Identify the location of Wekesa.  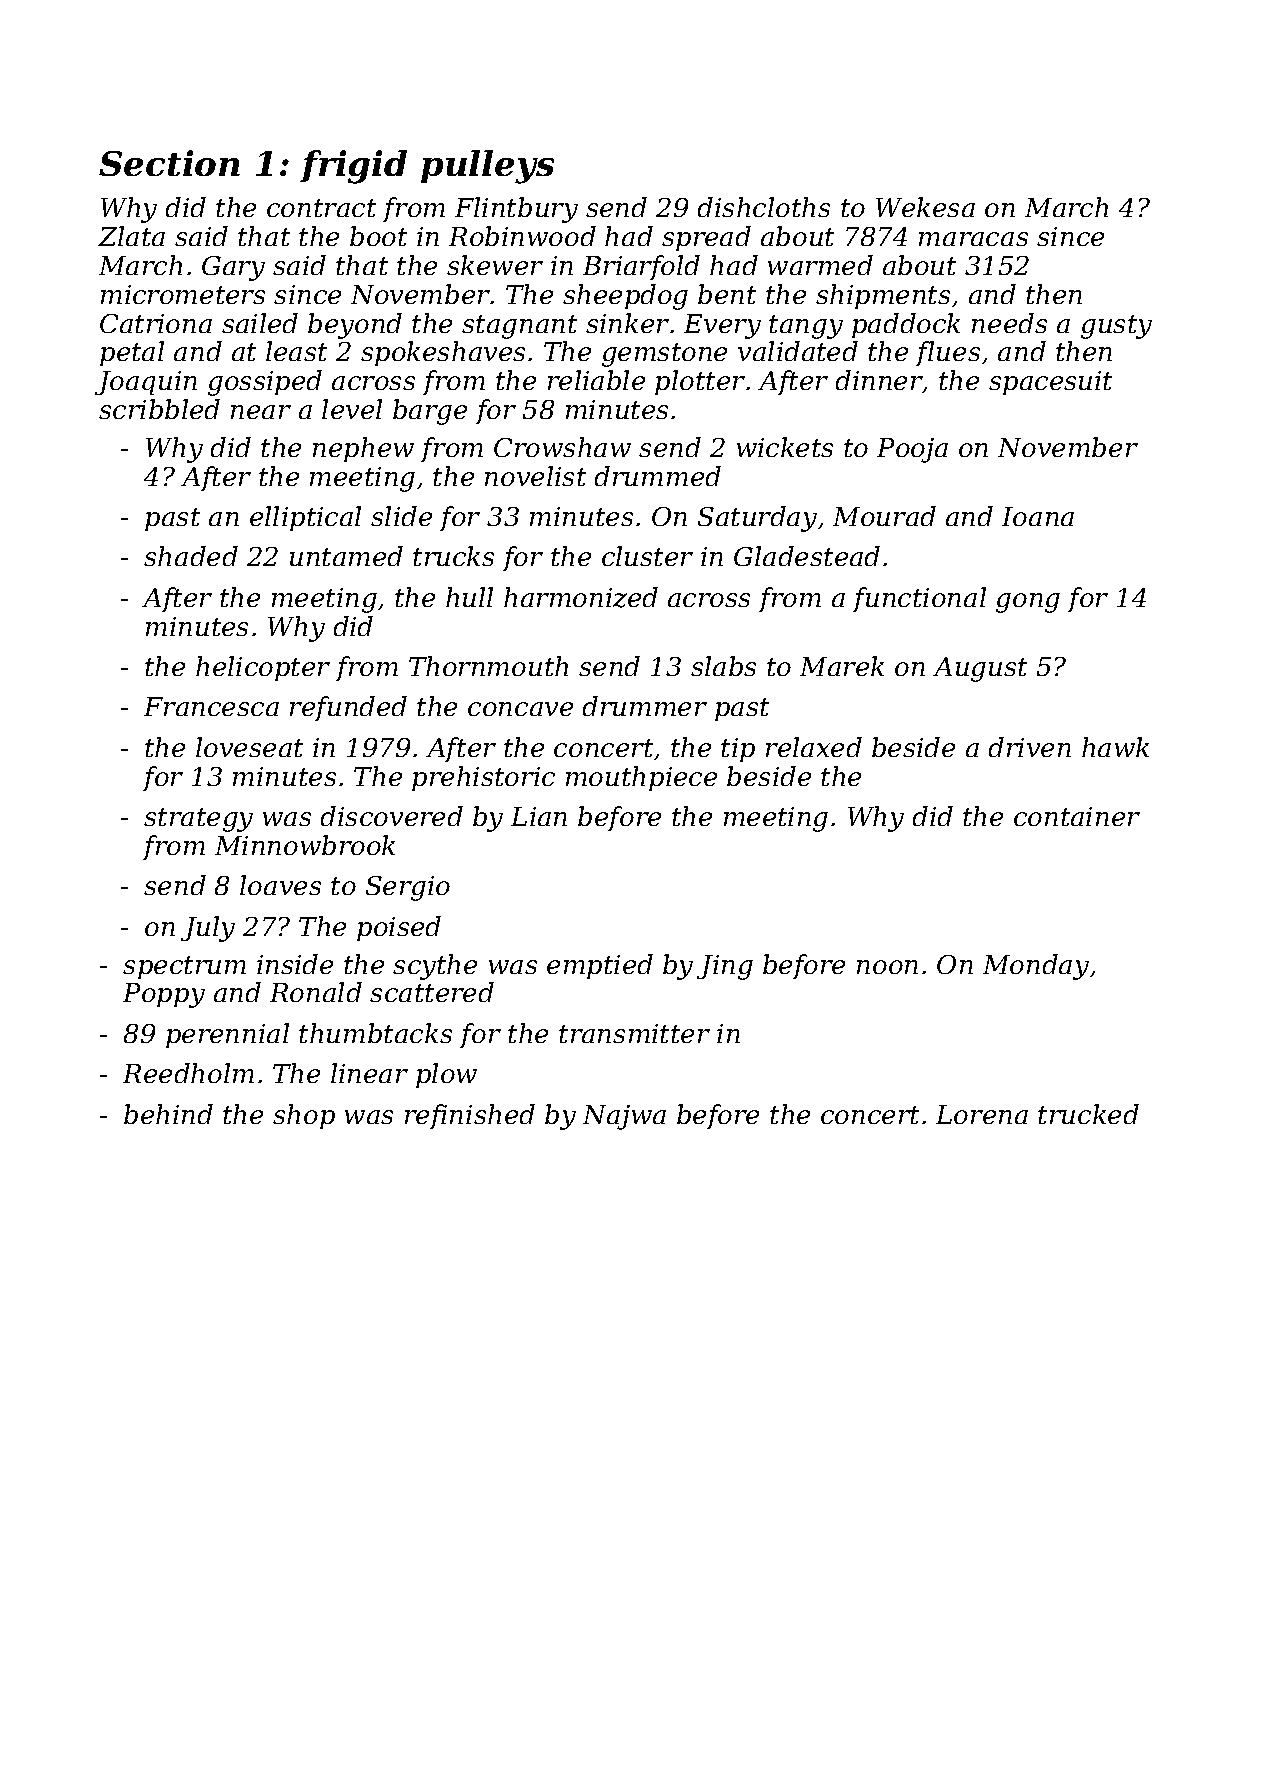
(925, 207).
